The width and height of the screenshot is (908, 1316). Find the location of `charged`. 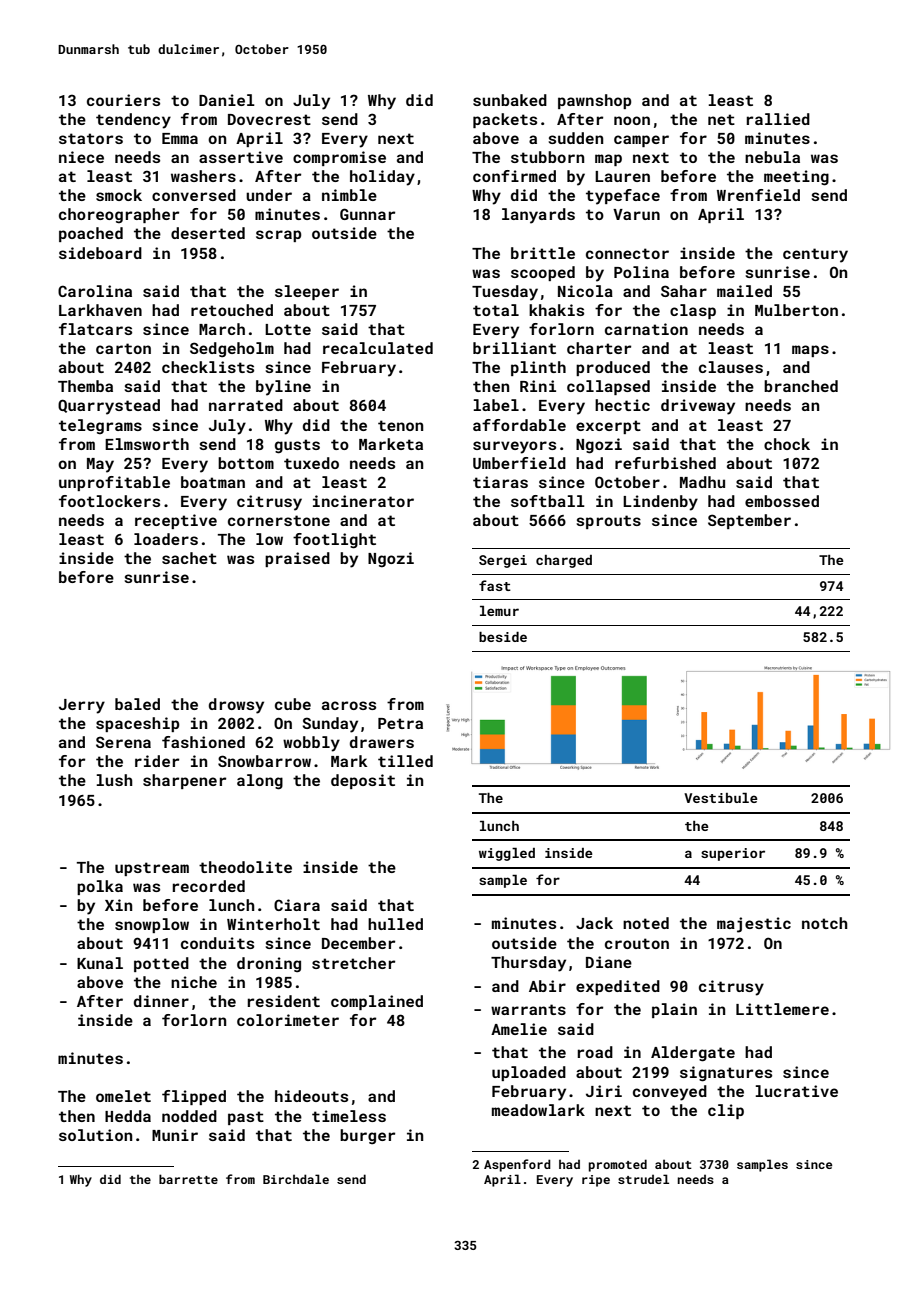

charged is located at coordinates (564, 561).
